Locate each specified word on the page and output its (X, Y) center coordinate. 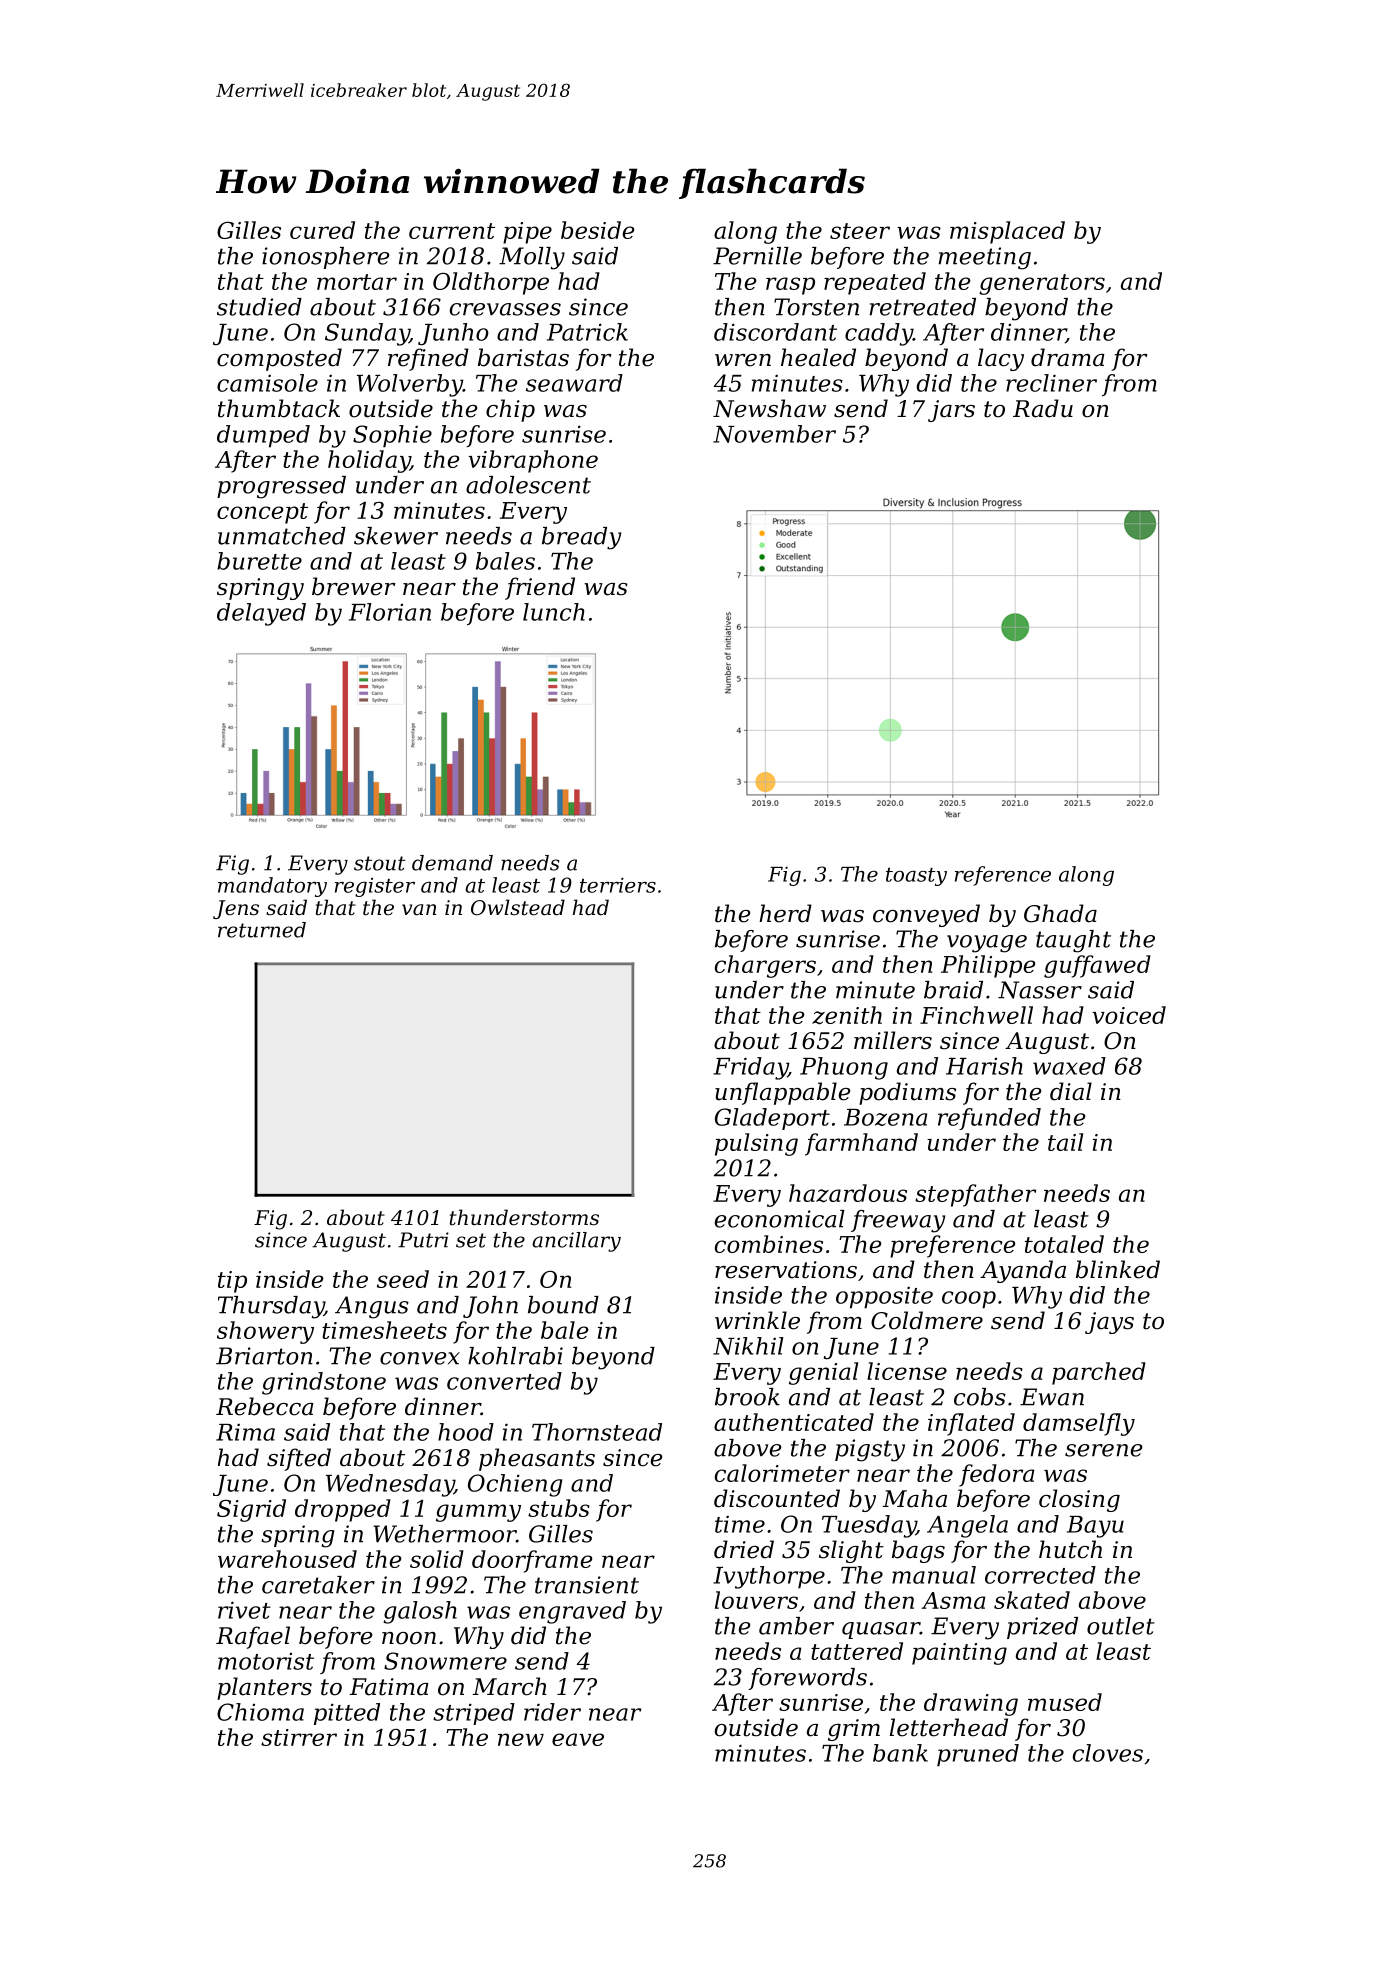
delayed (261, 614)
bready (581, 538)
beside (598, 230)
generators (1042, 284)
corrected (1040, 1575)
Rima (245, 1432)
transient (587, 1585)
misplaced (1007, 232)
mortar (357, 282)
